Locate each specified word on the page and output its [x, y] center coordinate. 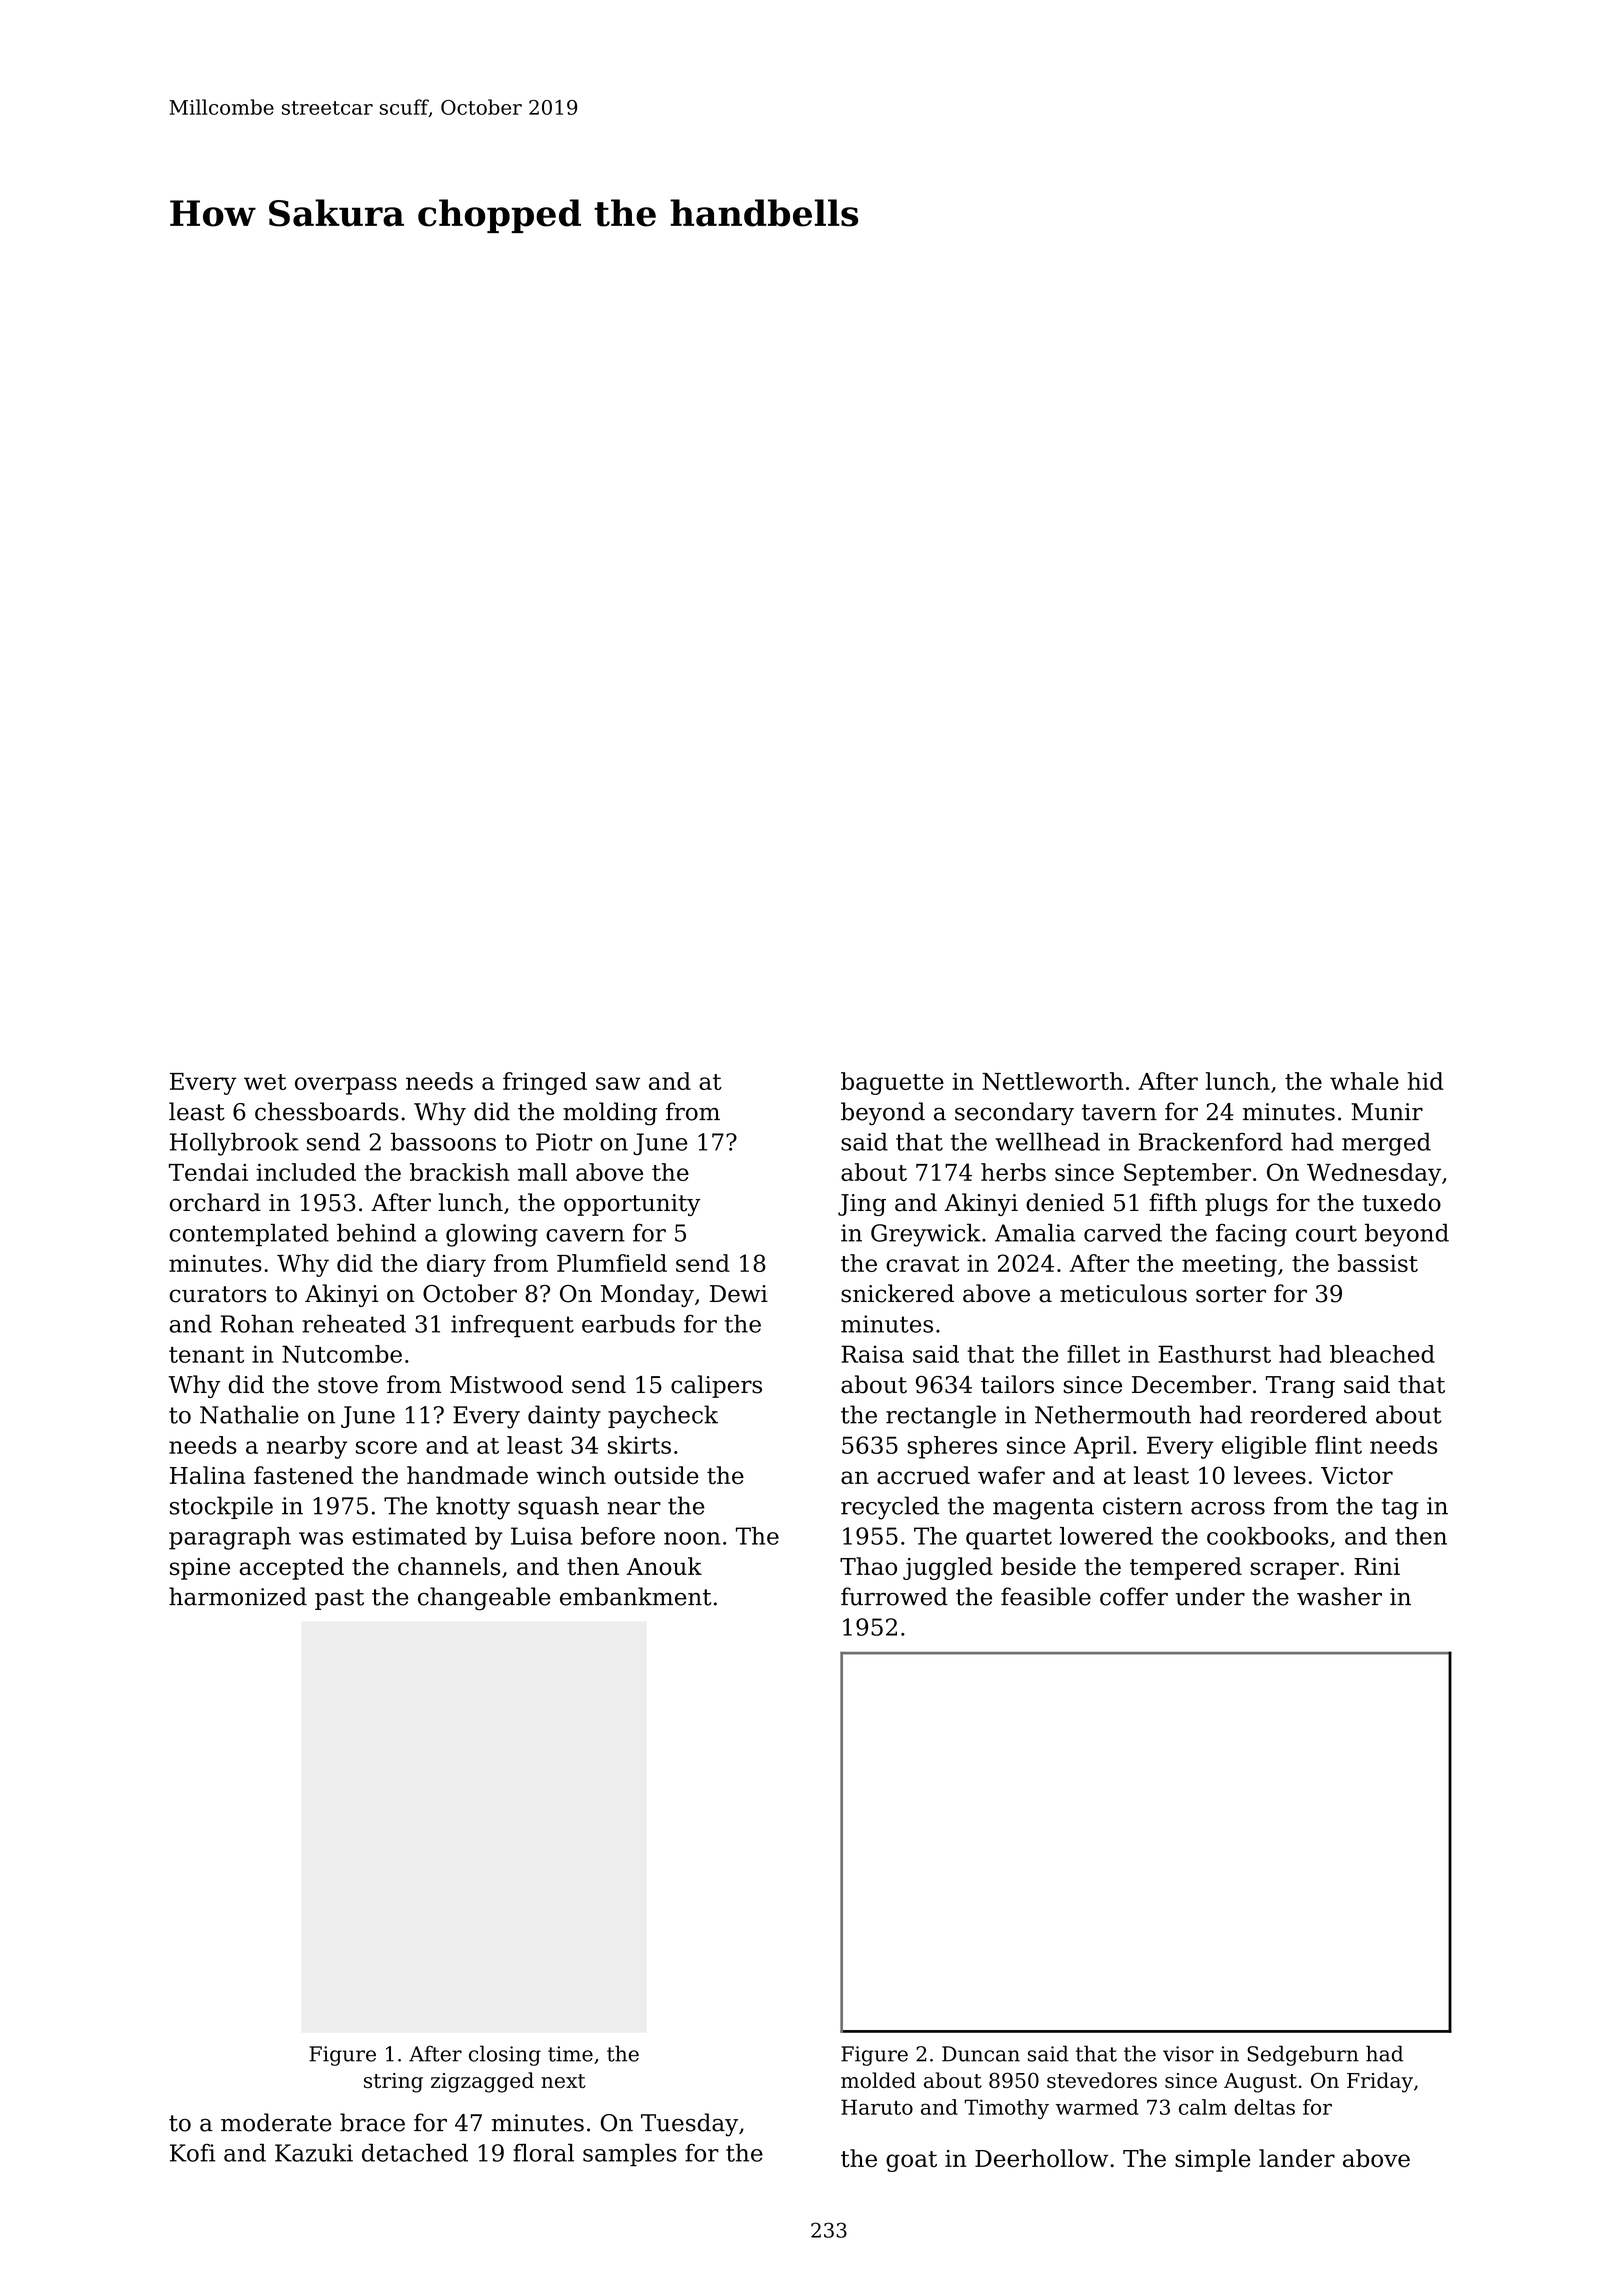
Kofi [192, 2153]
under [1210, 1596]
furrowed [894, 1596]
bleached [1382, 1354]
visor [1188, 2054]
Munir [1387, 1112]
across [1228, 1508]
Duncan [981, 2054]
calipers [716, 1386]
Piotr [564, 1142]
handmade [467, 1475]
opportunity [632, 1205]
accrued [923, 1475]
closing [505, 2055]
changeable [484, 1599]
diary [456, 1265]
